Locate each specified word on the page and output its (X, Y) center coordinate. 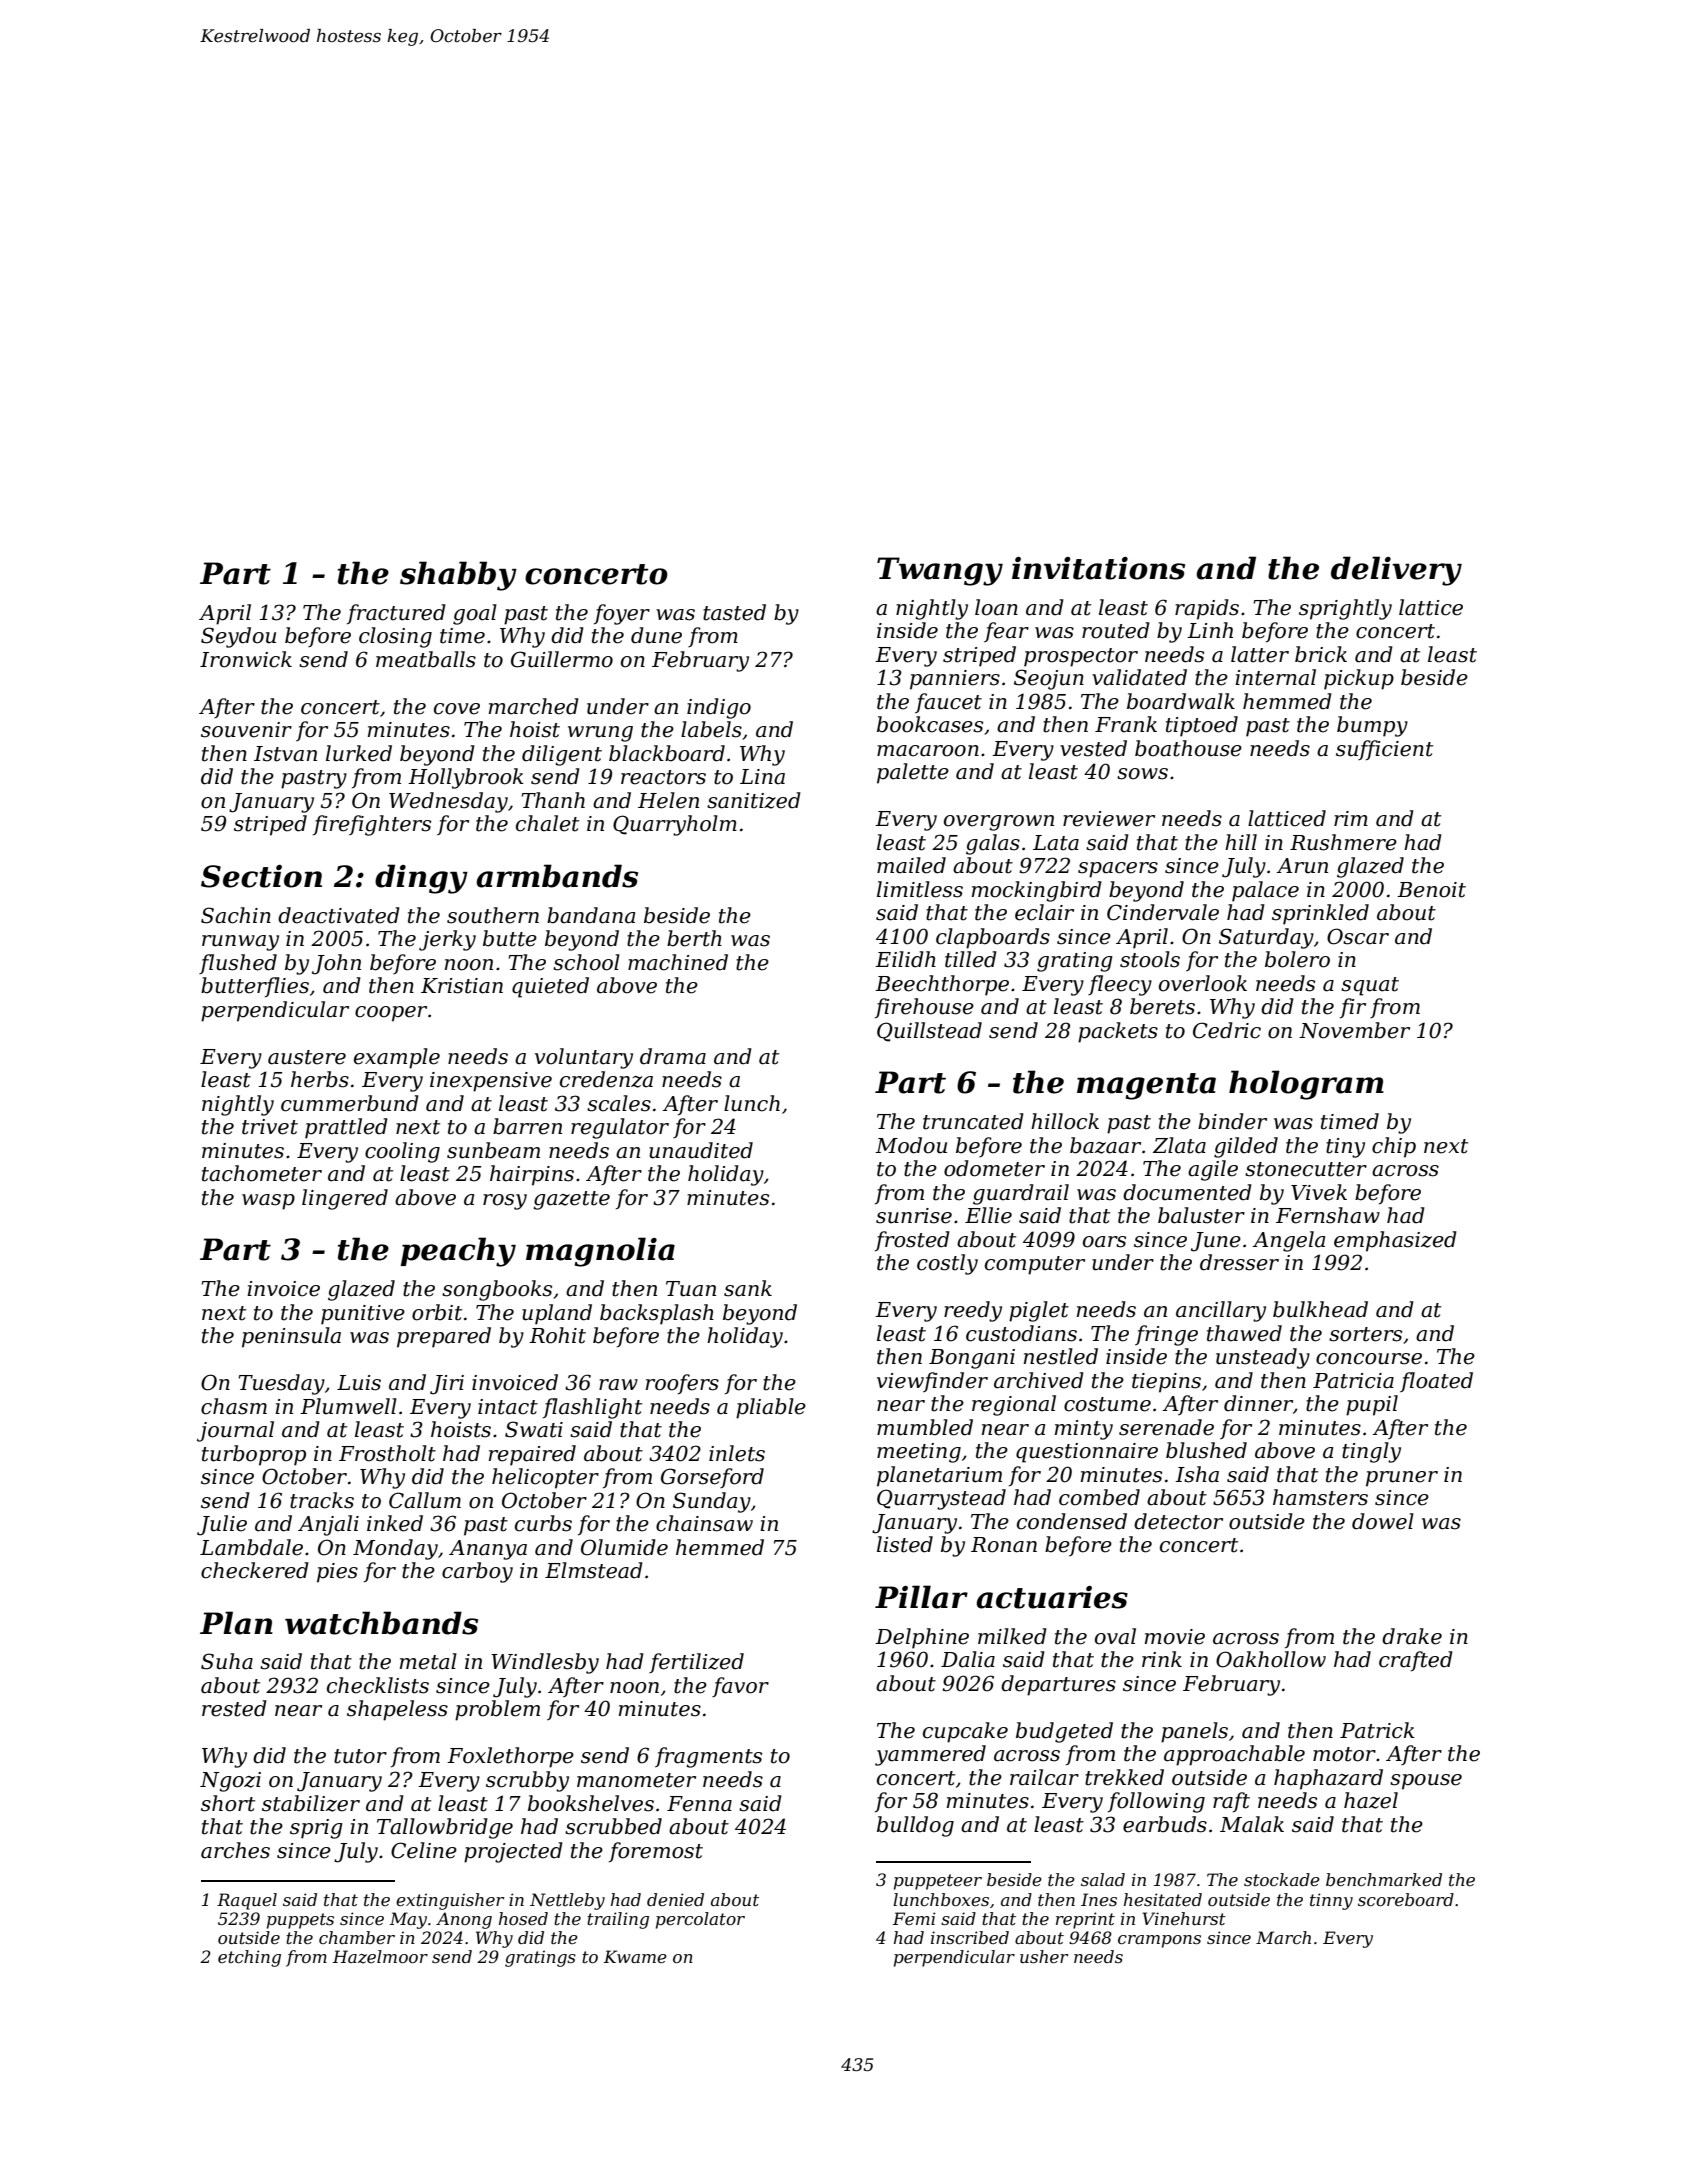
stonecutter (1306, 1169)
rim (1351, 818)
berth (694, 938)
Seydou (238, 637)
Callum (425, 1500)
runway (240, 943)
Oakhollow (1271, 1659)
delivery (1396, 571)
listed (905, 1544)
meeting (919, 1453)
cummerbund (350, 1103)
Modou (911, 1145)
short (228, 1803)
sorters (1365, 1334)
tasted (734, 612)
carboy (477, 1572)
